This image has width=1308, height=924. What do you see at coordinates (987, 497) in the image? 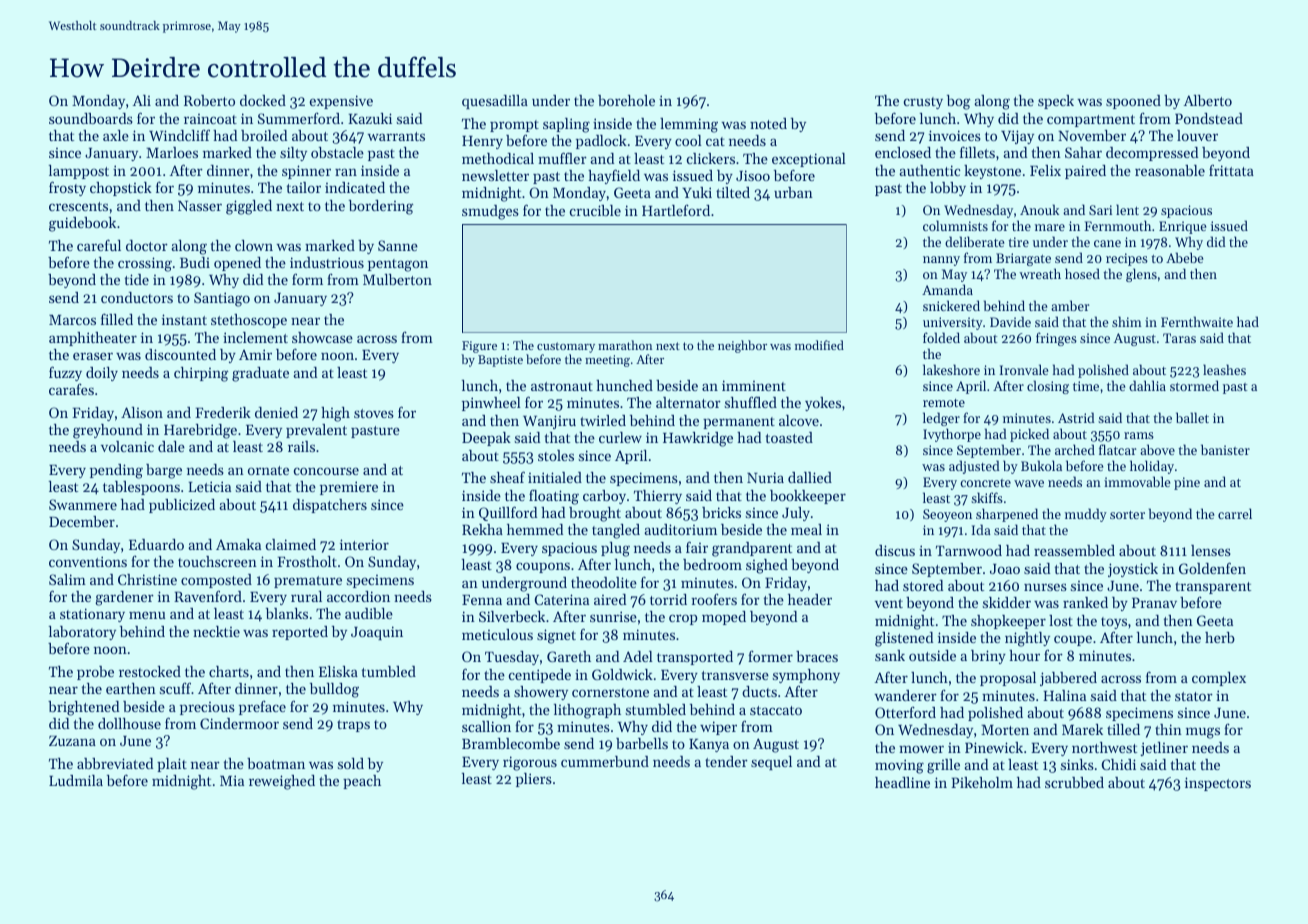
I see `skiffs` at bounding box center [987, 497].
